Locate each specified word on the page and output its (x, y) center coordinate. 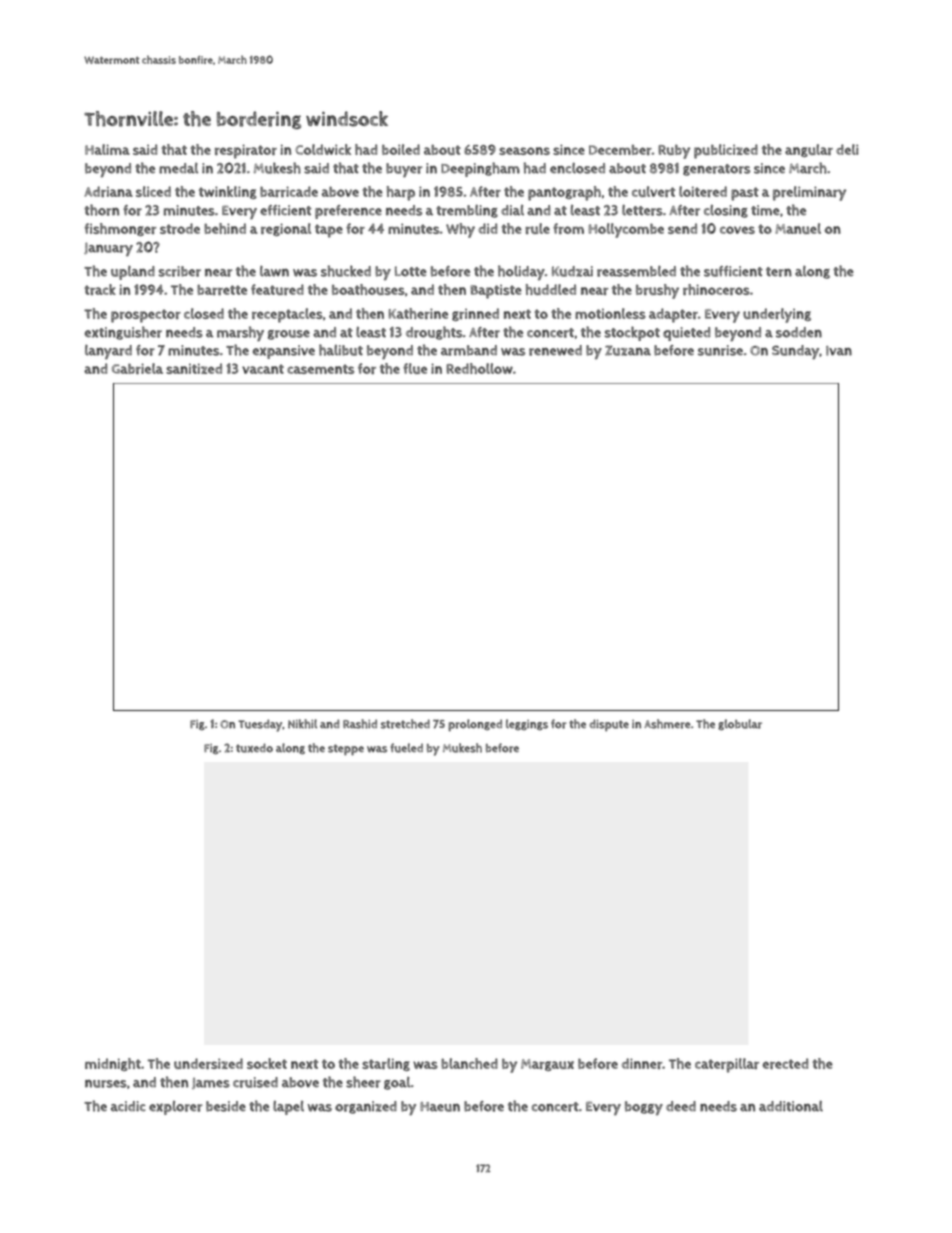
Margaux (547, 1065)
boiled (401, 149)
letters (642, 210)
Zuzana (628, 350)
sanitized (194, 368)
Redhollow (479, 368)
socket (267, 1063)
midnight (113, 1064)
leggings (527, 724)
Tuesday (260, 725)
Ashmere (667, 724)
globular (740, 725)
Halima (107, 149)
